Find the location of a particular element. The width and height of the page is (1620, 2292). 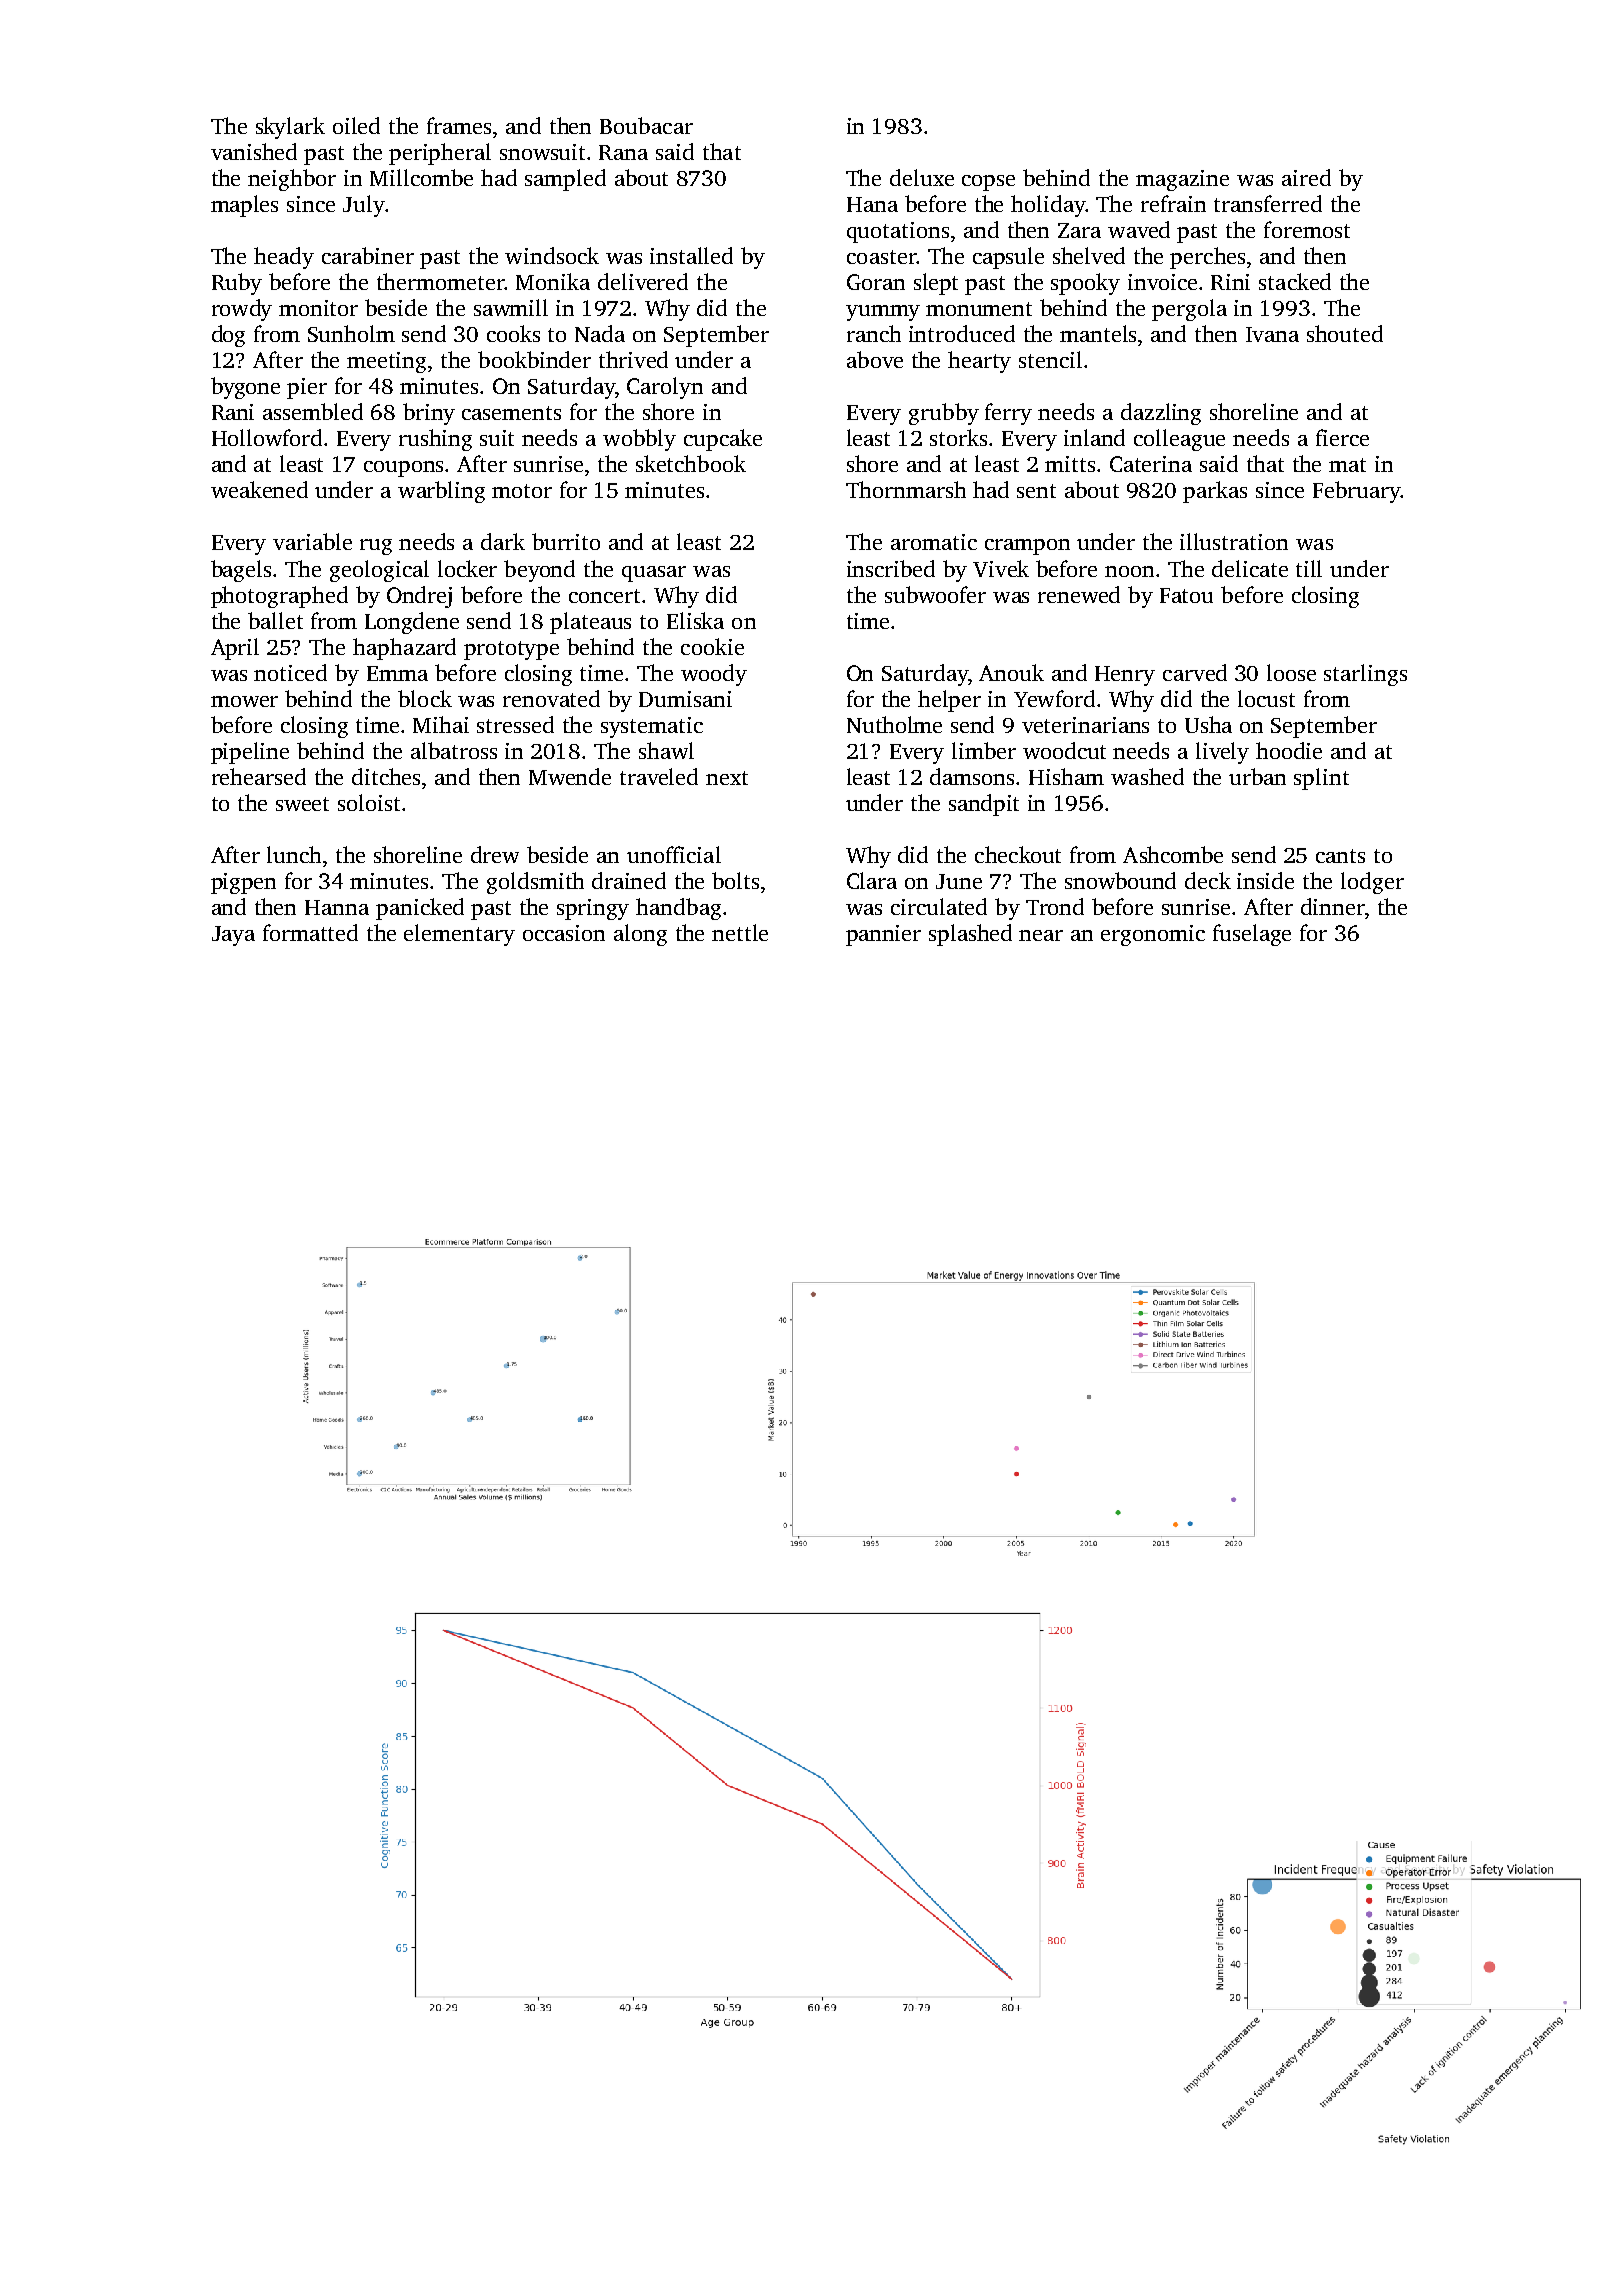

oiled is located at coordinates (356, 125).
